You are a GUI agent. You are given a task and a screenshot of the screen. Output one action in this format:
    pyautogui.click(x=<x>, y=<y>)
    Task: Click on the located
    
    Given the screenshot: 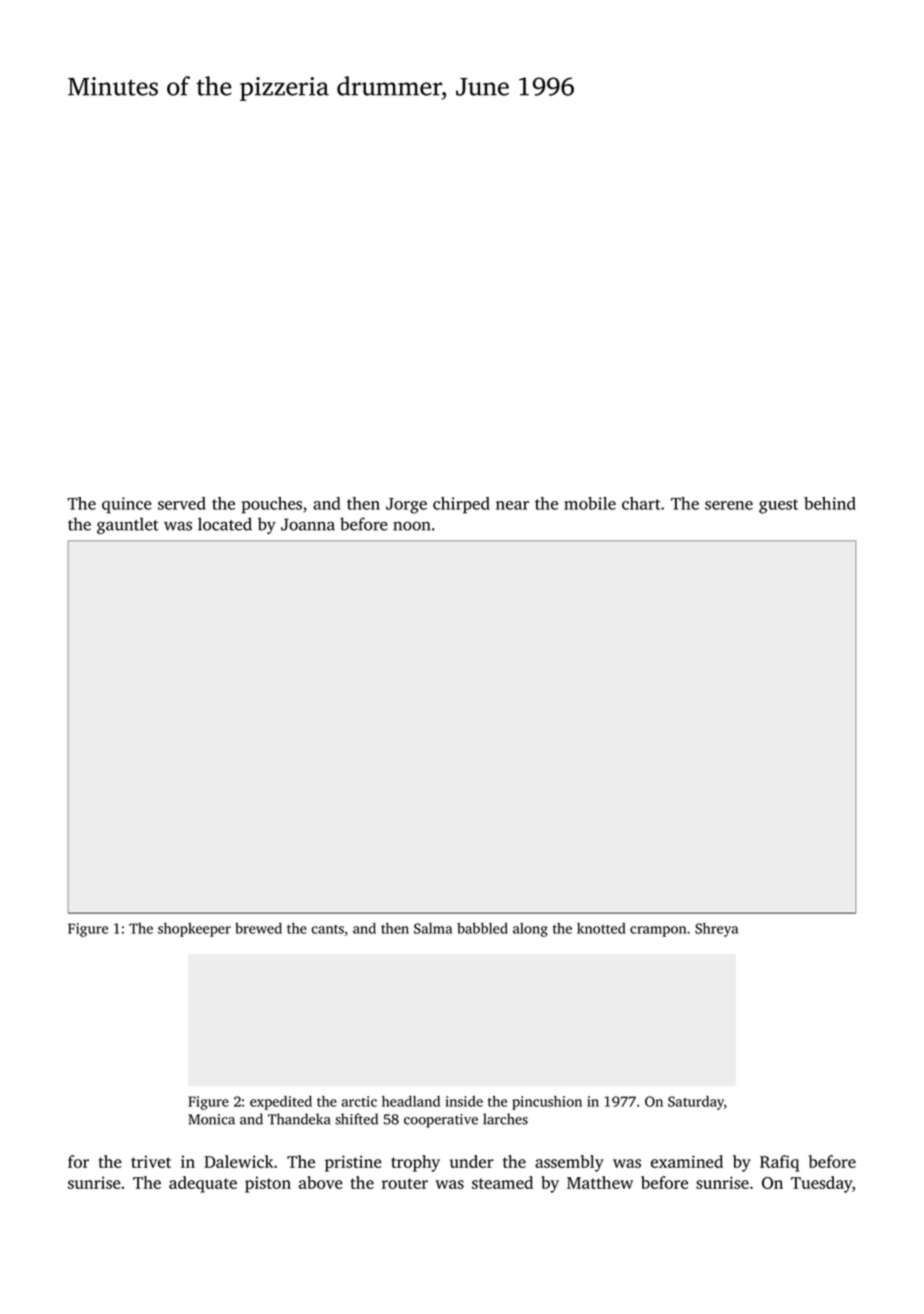 What is the action you would take?
    pyautogui.click(x=225, y=524)
